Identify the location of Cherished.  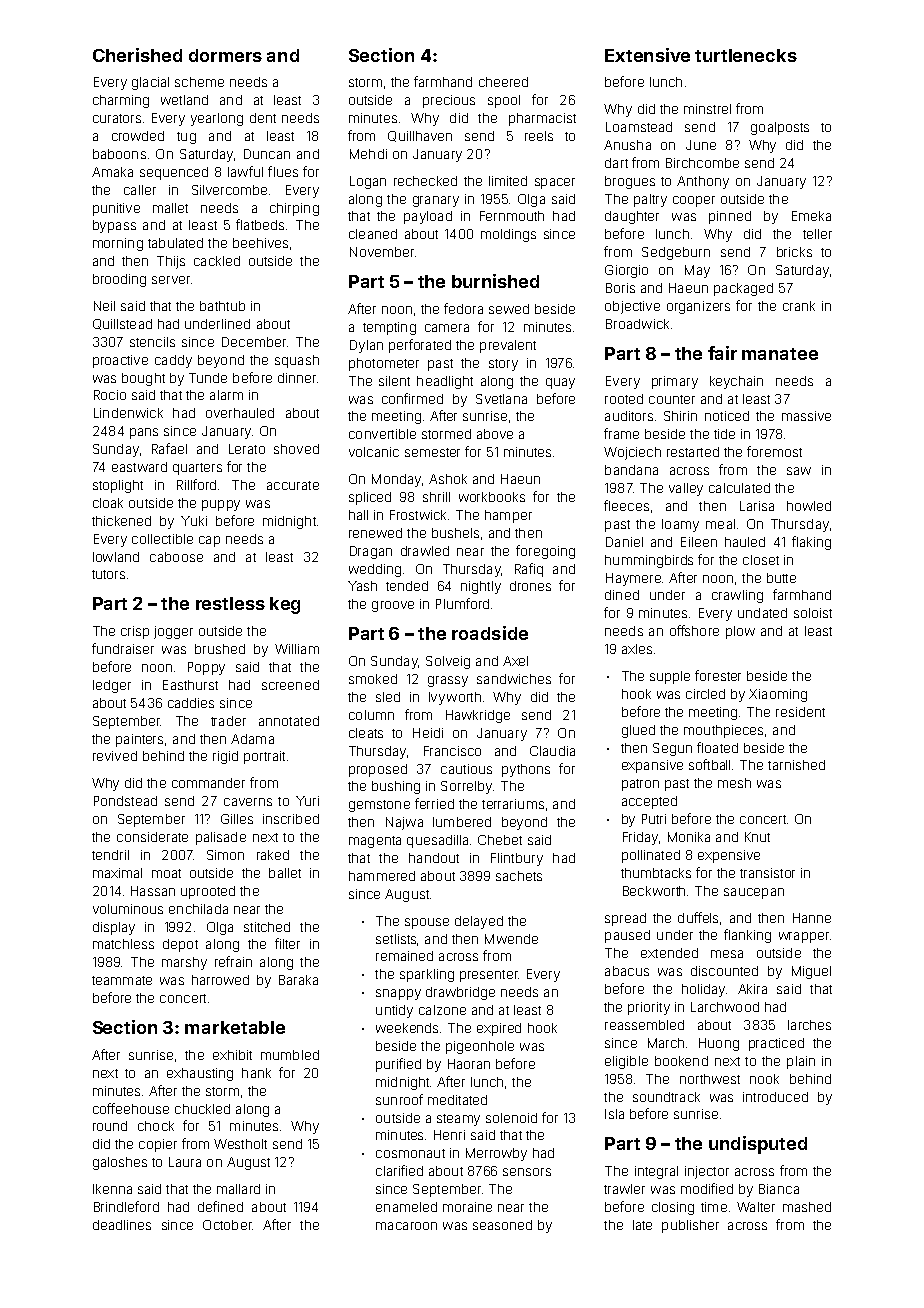
(137, 55).
